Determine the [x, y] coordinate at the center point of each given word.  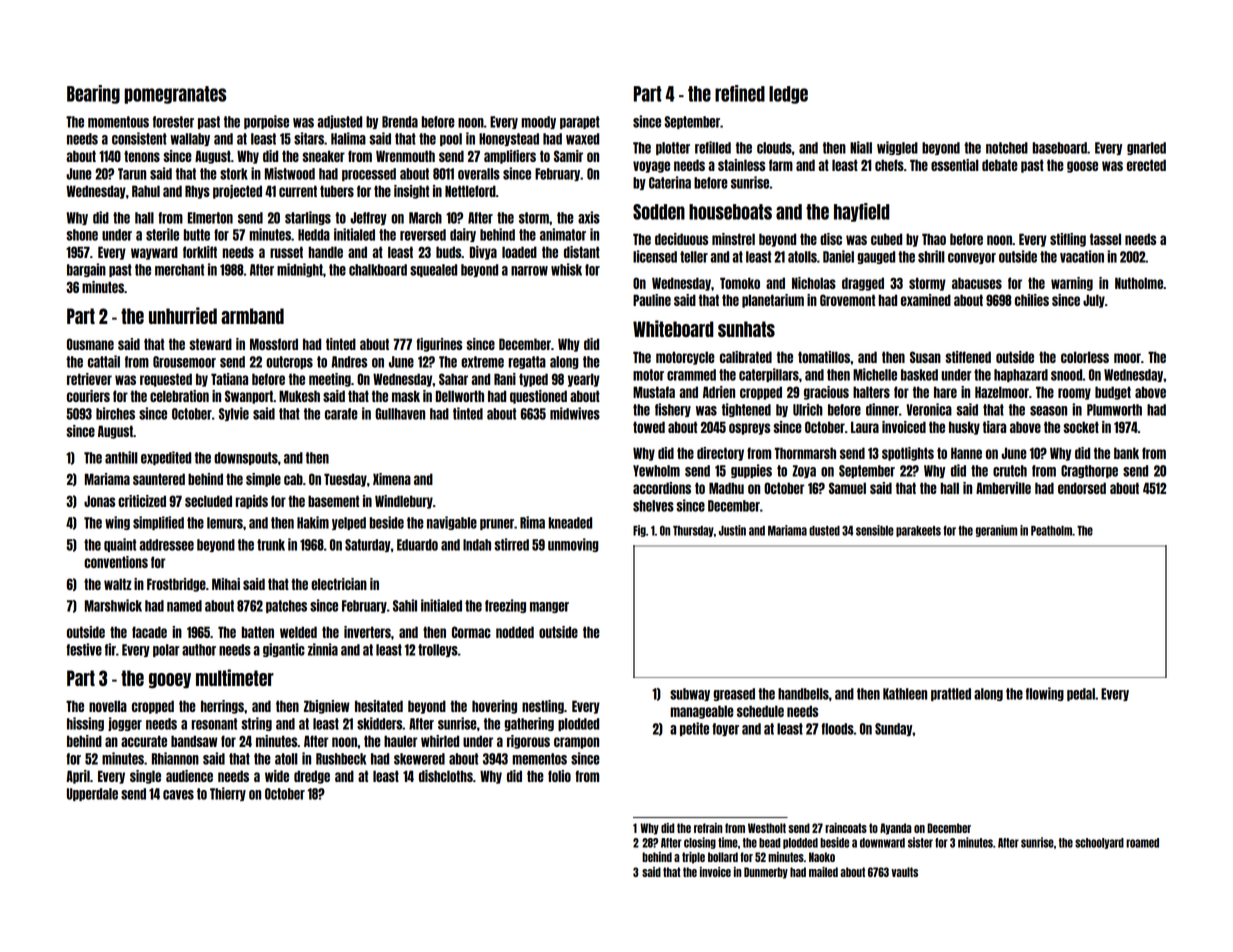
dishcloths [446, 776]
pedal [1081, 694]
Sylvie [234, 414]
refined [740, 93]
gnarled [1146, 148]
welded [298, 632]
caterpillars [769, 375]
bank [1126, 453]
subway [690, 694]
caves [178, 795]
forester [173, 122]
